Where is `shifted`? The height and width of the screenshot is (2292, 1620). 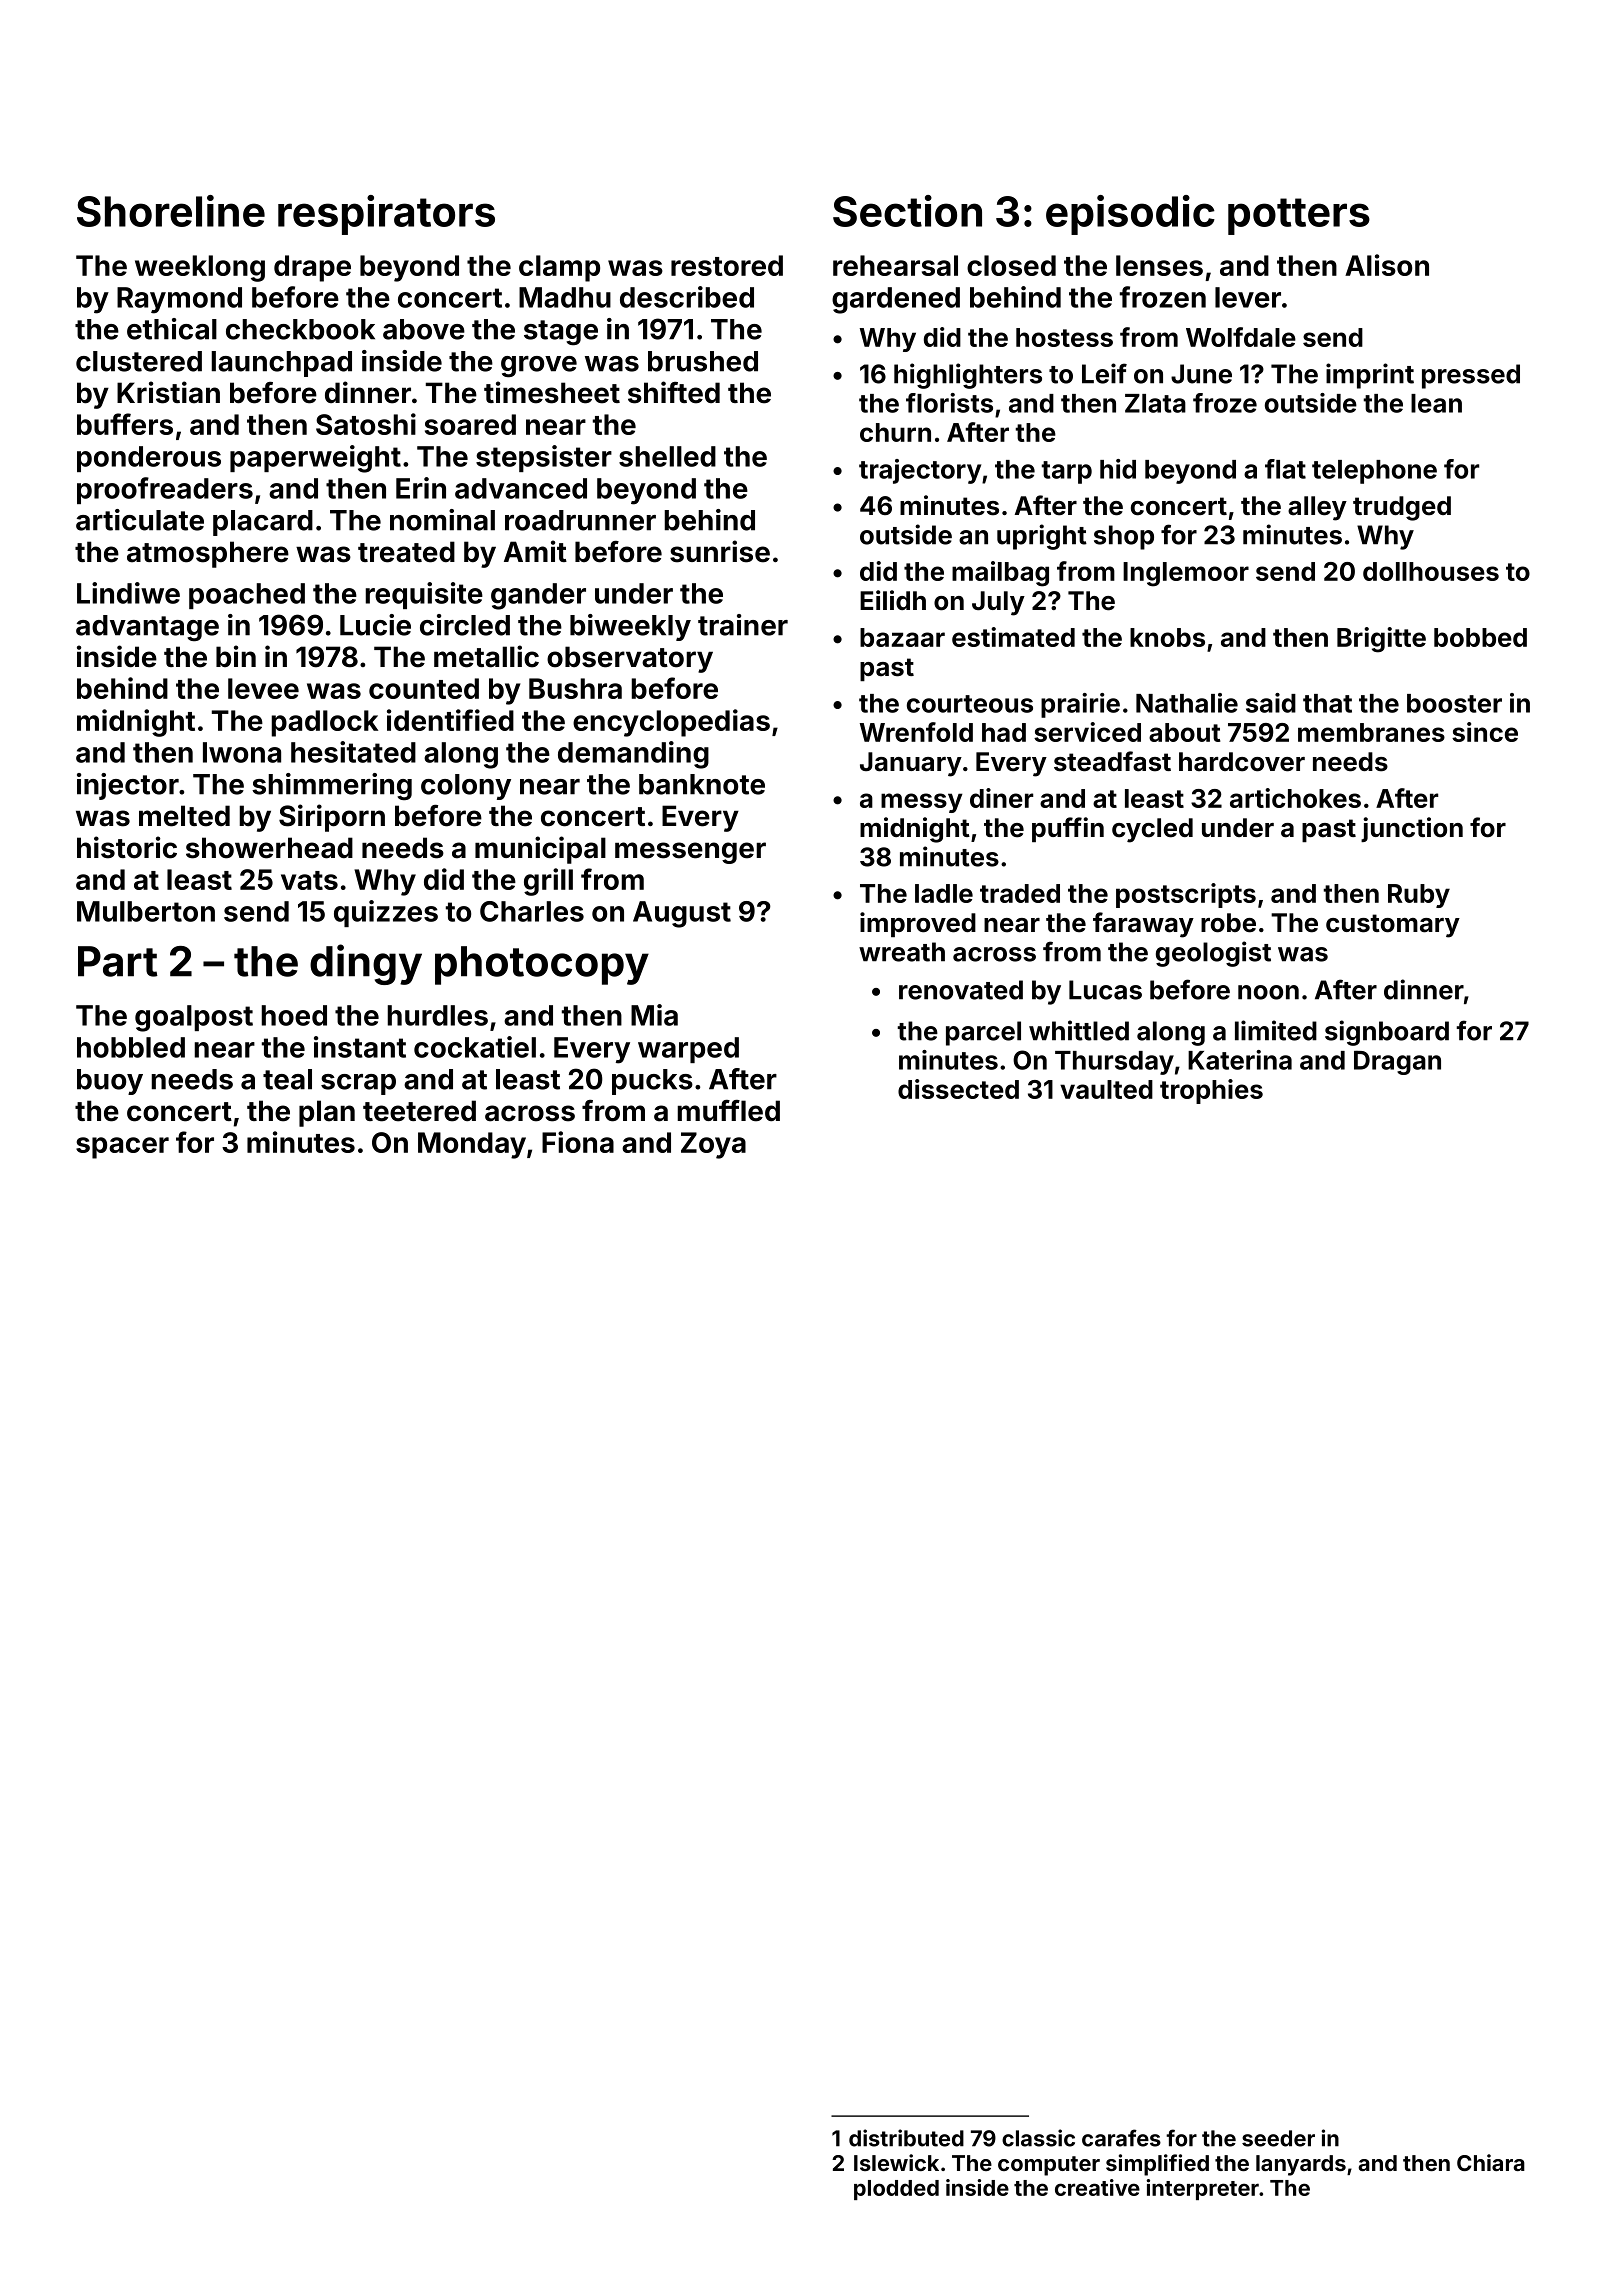 shifted is located at coordinates (674, 392).
